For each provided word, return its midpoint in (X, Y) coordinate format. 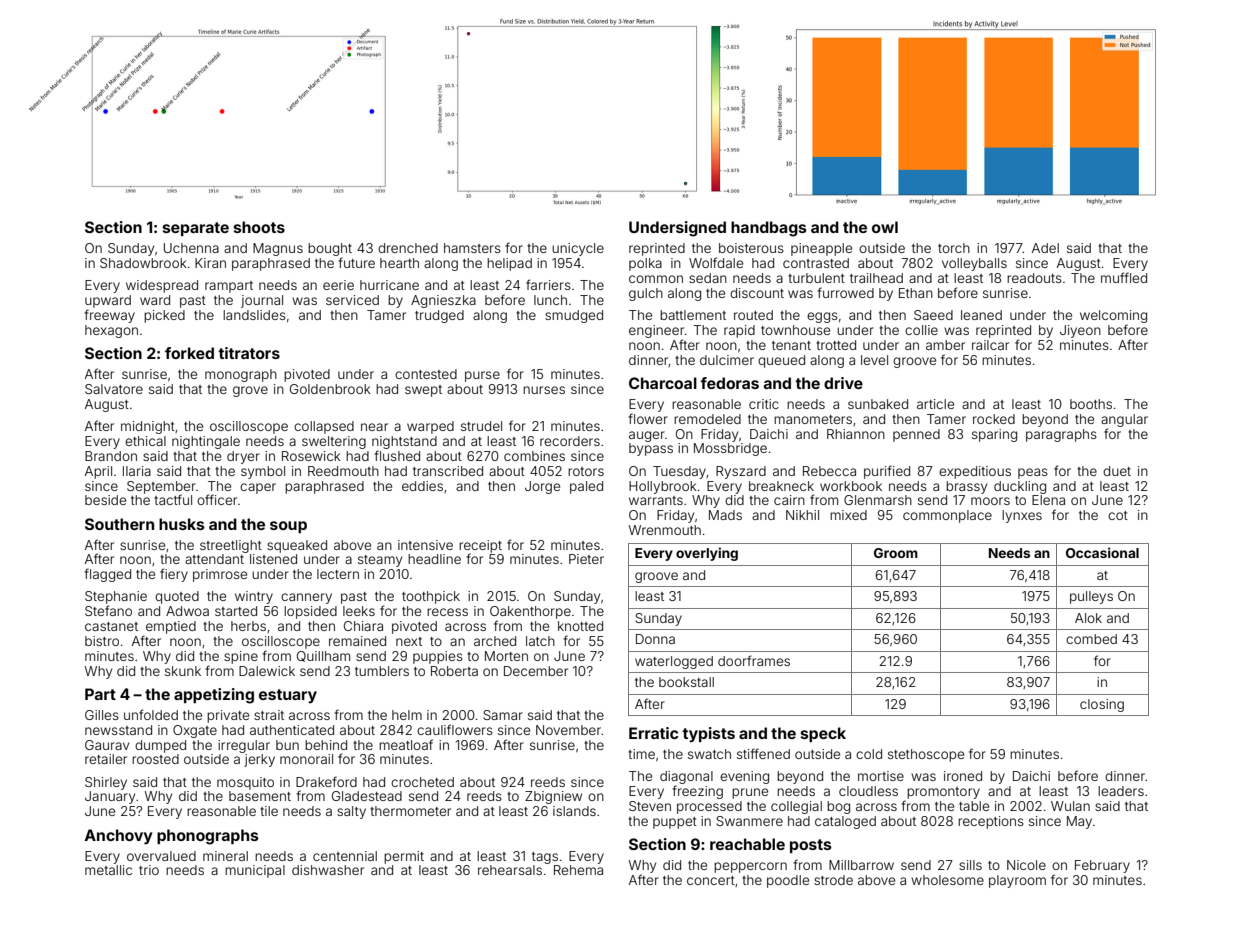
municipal (255, 871)
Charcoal (663, 383)
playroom (1017, 881)
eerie (338, 285)
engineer (656, 331)
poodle (788, 881)
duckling (1020, 487)
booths (1091, 404)
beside (105, 500)
